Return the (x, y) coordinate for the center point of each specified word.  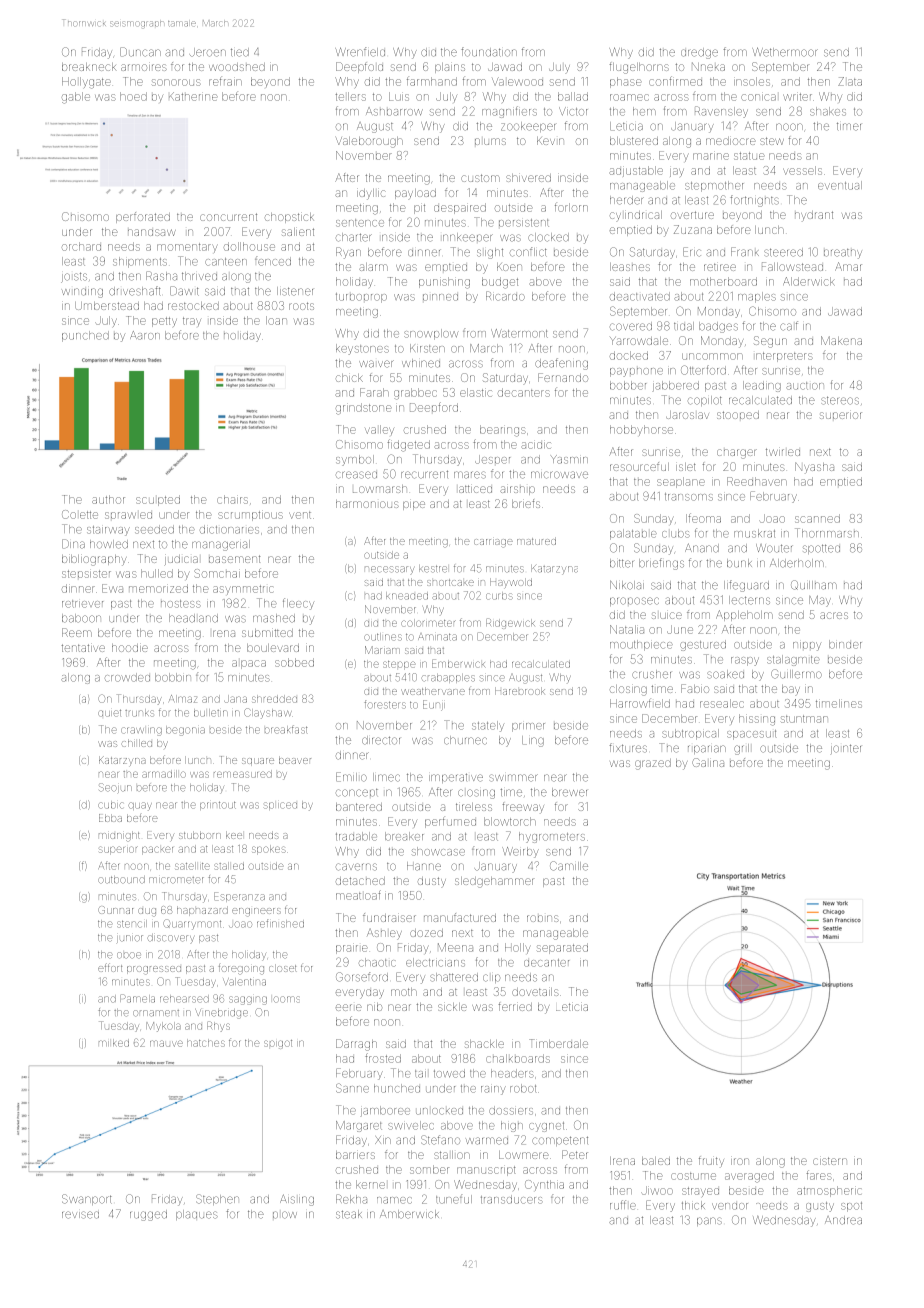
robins (543, 918)
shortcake (450, 582)
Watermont (519, 333)
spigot (278, 1044)
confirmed (675, 81)
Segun (770, 342)
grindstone (364, 409)
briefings (661, 564)
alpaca (249, 664)
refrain (225, 82)
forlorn (571, 207)
